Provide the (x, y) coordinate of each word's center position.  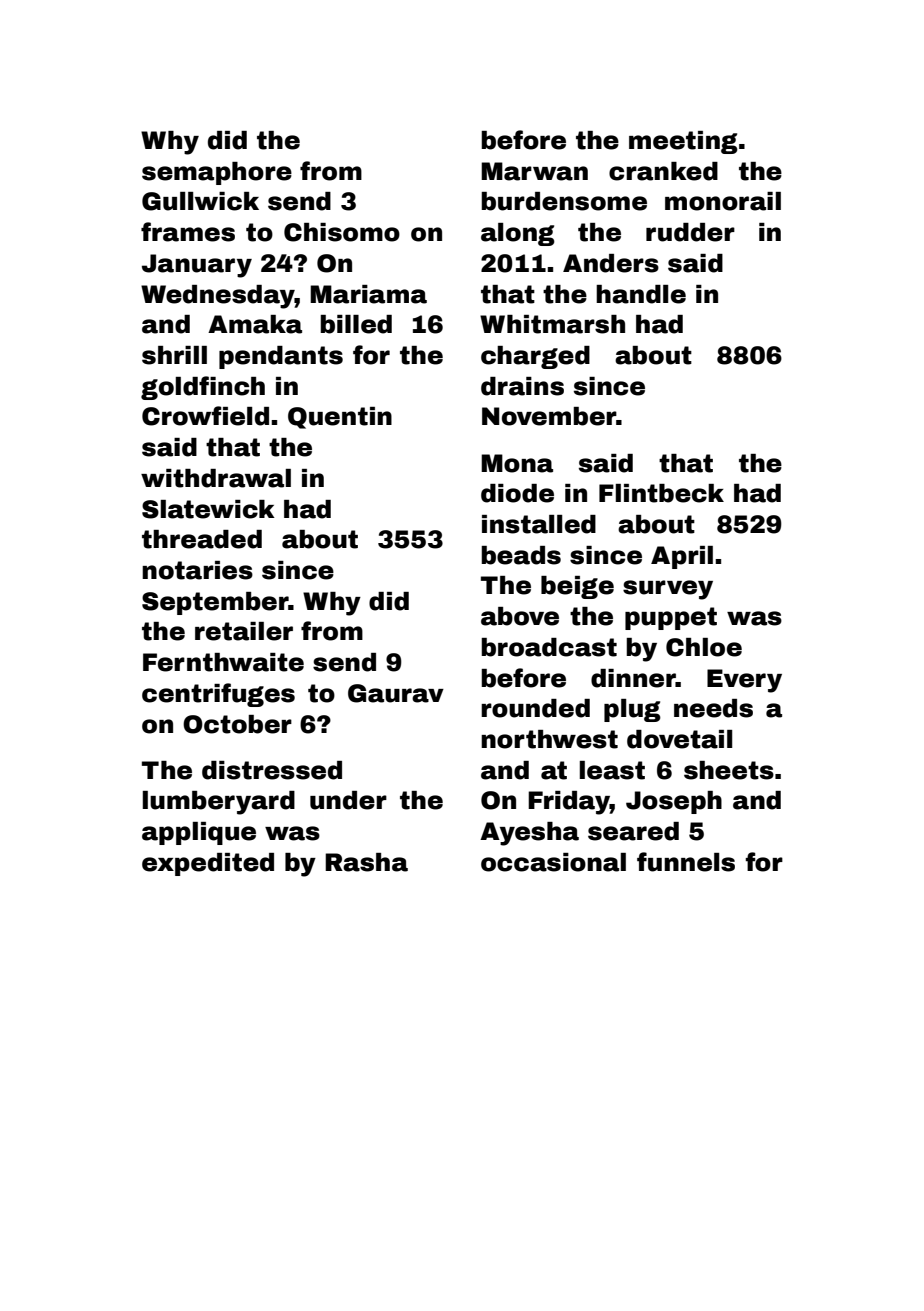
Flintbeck (661, 493)
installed (539, 524)
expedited (208, 864)
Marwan (534, 171)
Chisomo (342, 232)
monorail (723, 201)
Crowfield (205, 416)
